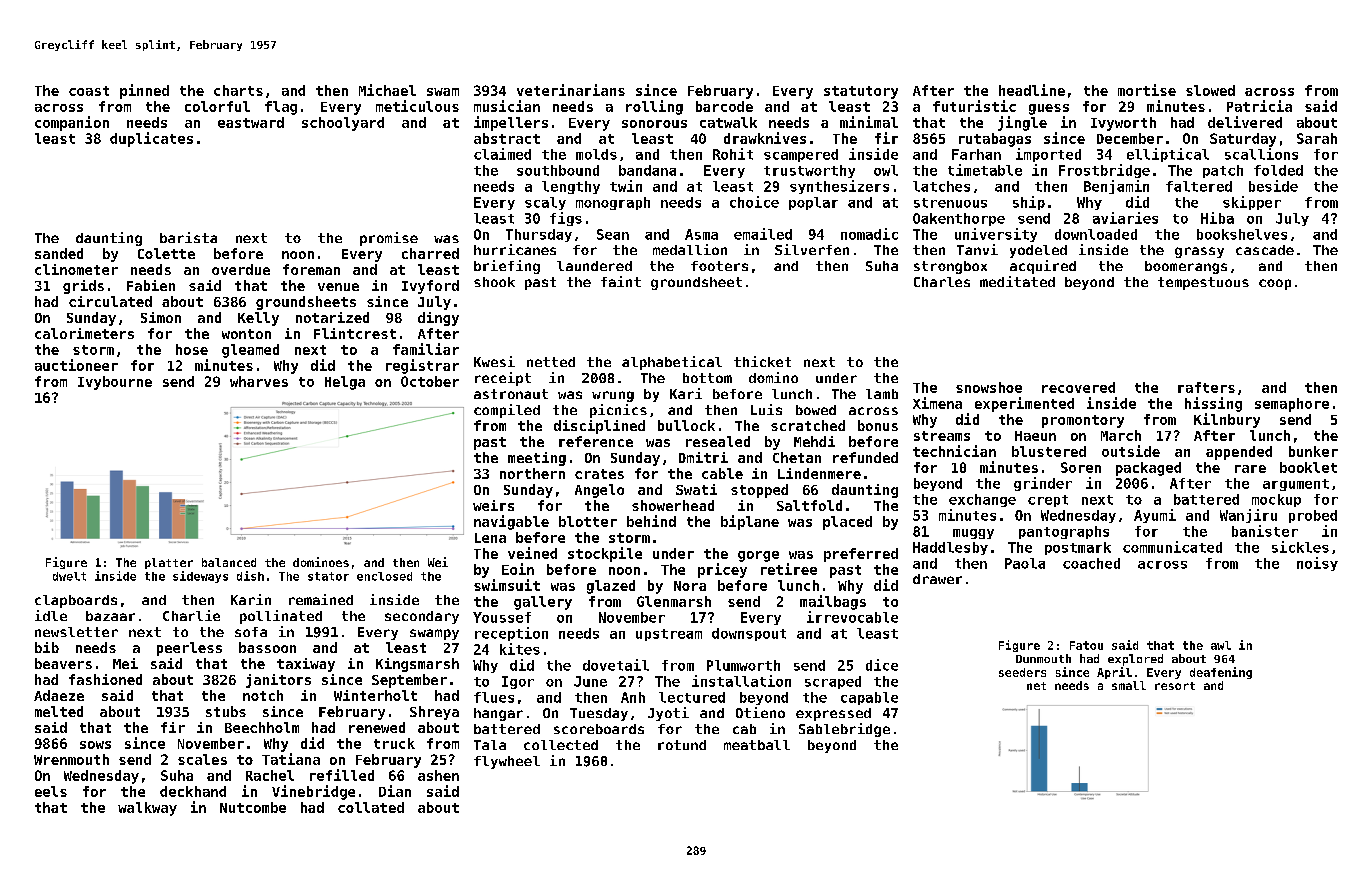 Image resolution: width=1372 pixels, height=887 pixels. Describe the element at coordinates (515, 249) in the screenshot. I see `hurricanes` at that location.
